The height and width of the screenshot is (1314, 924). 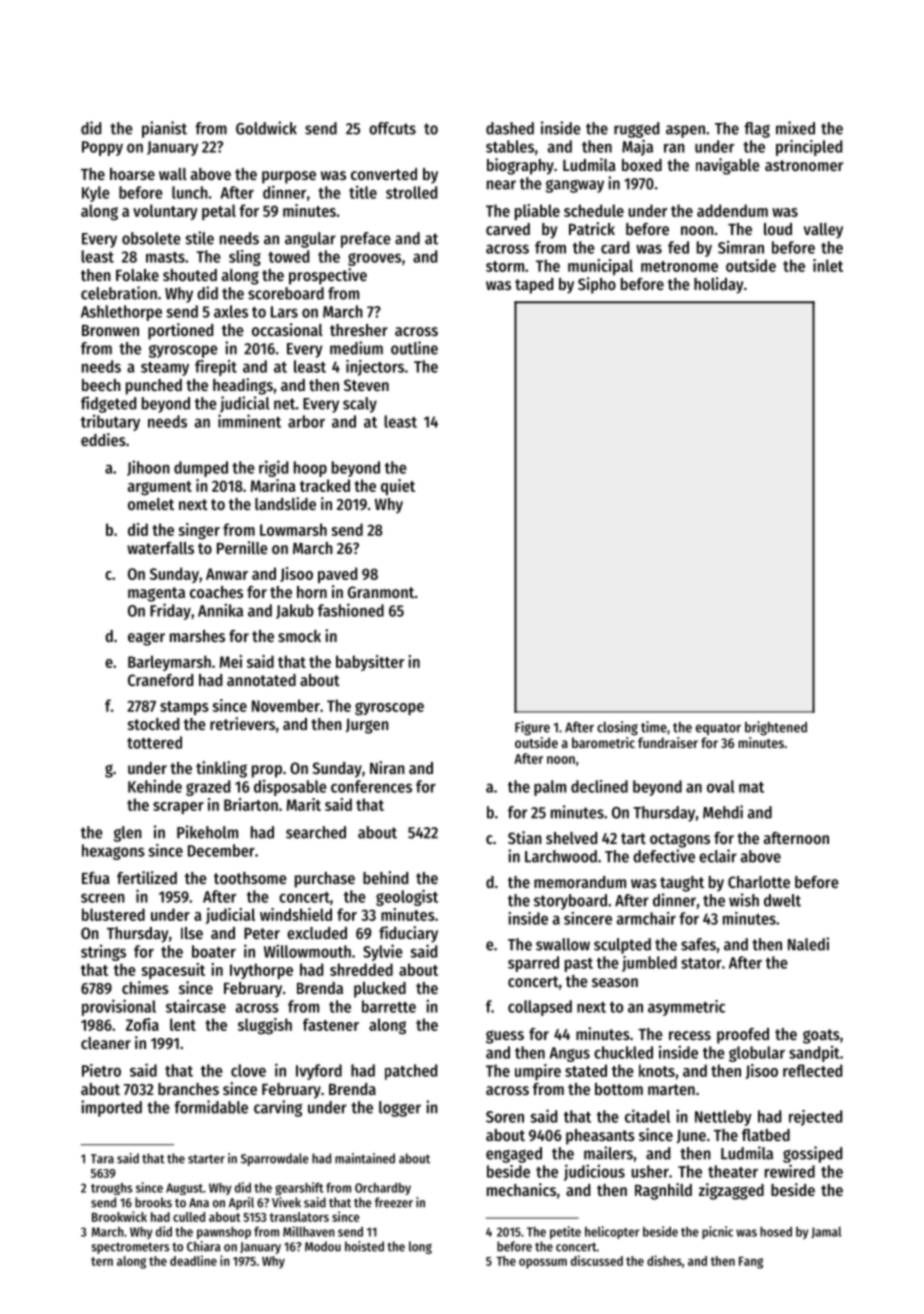 What do you see at coordinates (289, 177) in the screenshot?
I see `purpose` at bounding box center [289, 177].
